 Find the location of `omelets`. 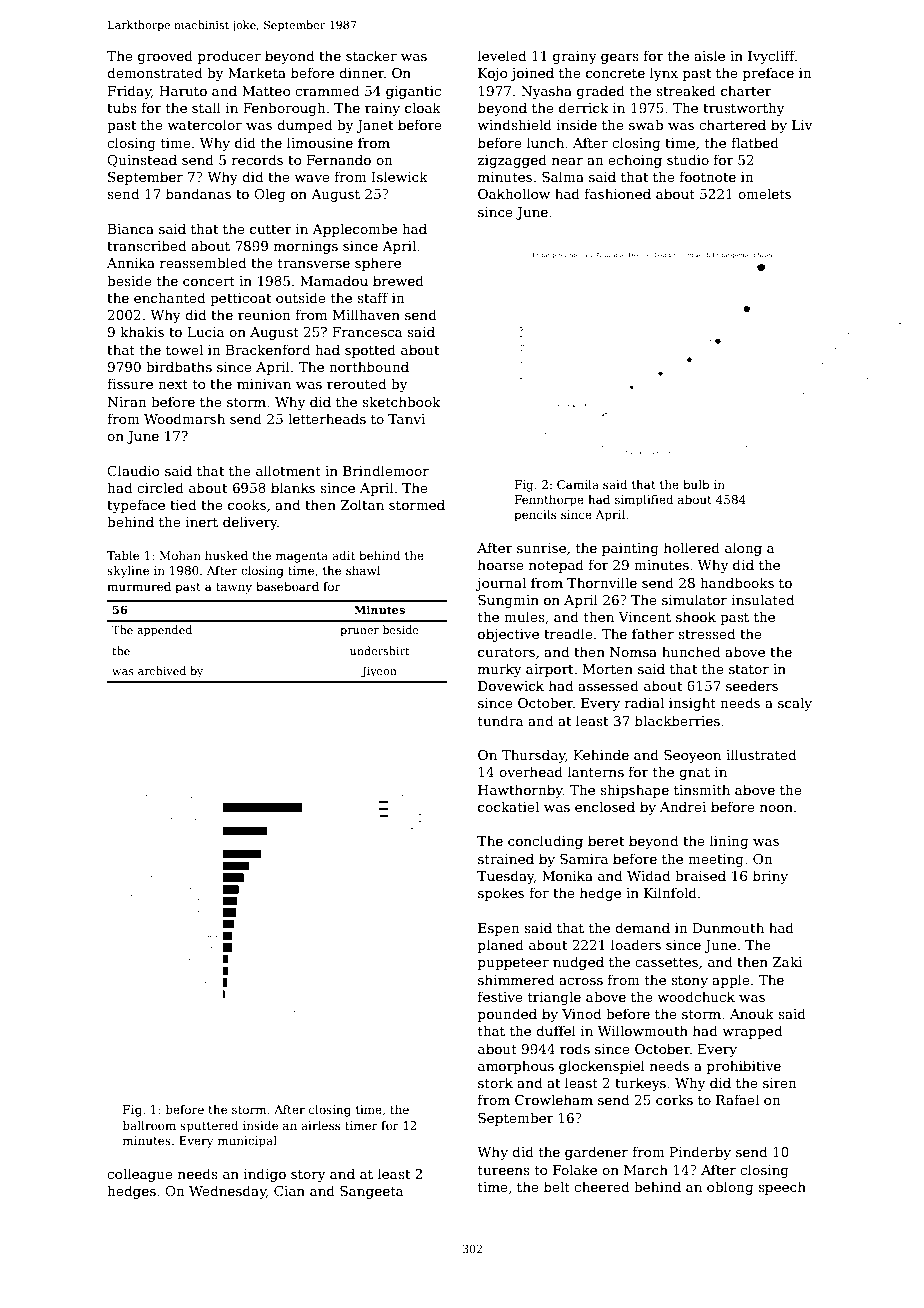

omelets is located at coordinates (764, 193).
